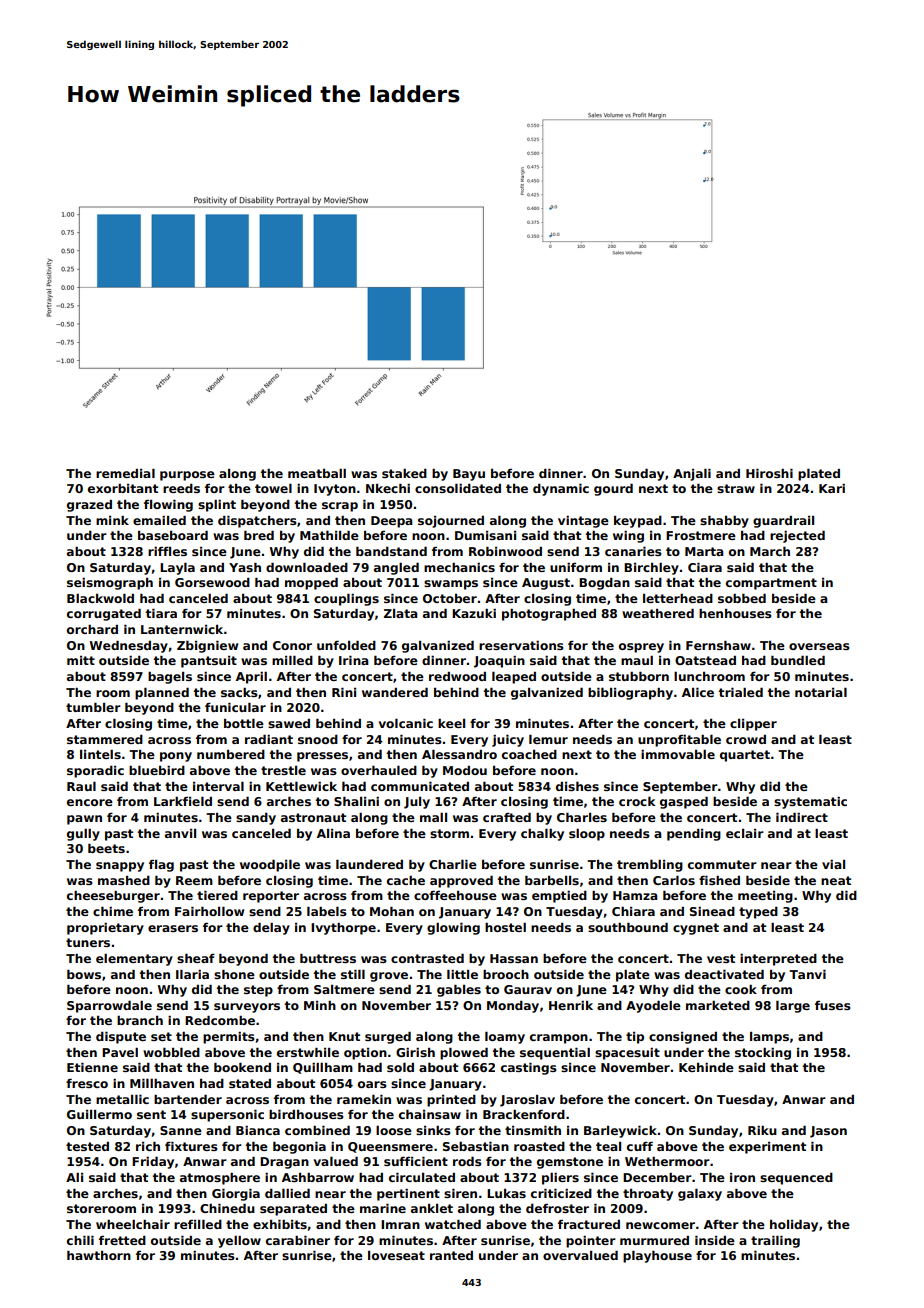  I want to click on vest, so click(721, 958).
